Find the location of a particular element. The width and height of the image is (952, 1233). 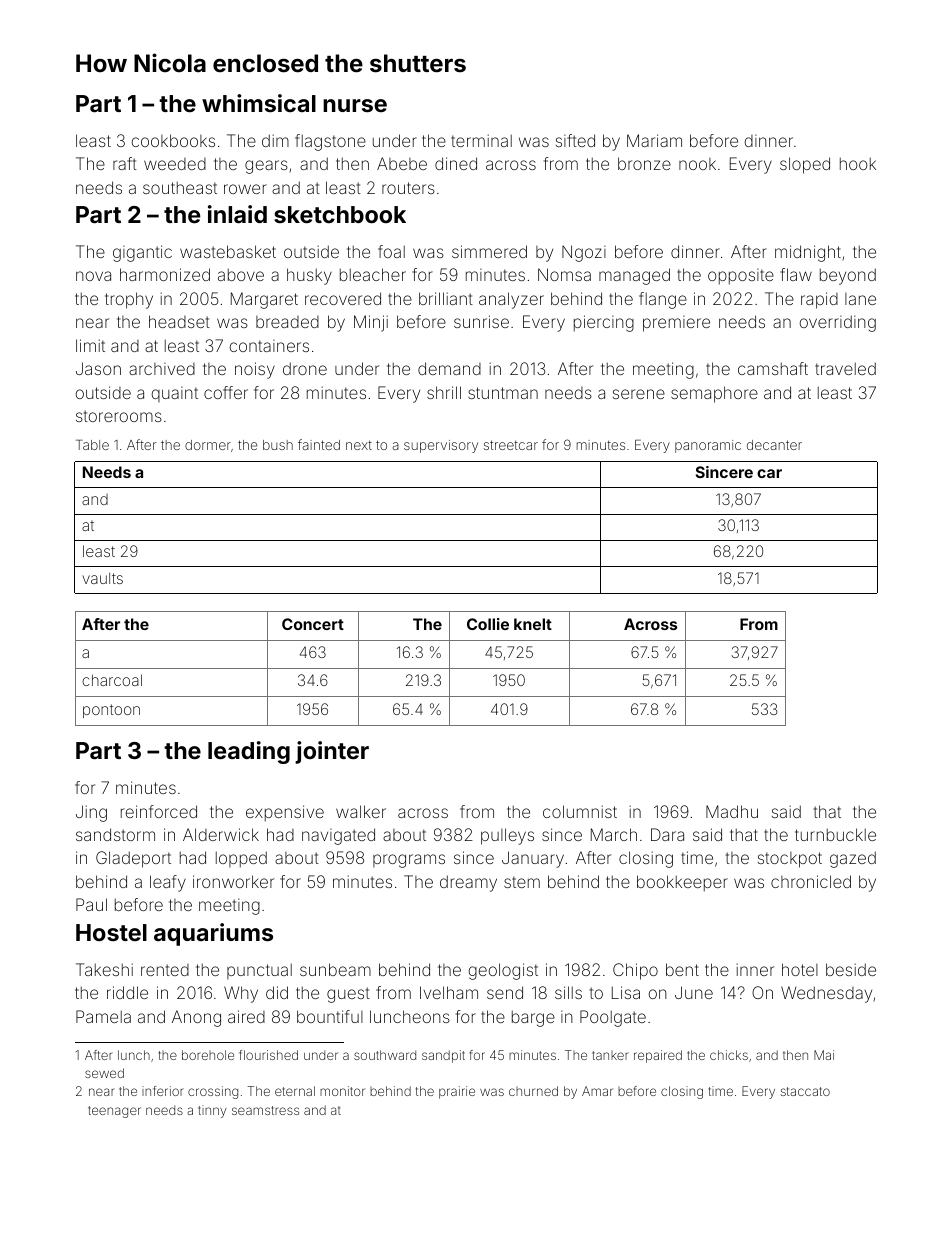

Collie is located at coordinates (488, 624).
